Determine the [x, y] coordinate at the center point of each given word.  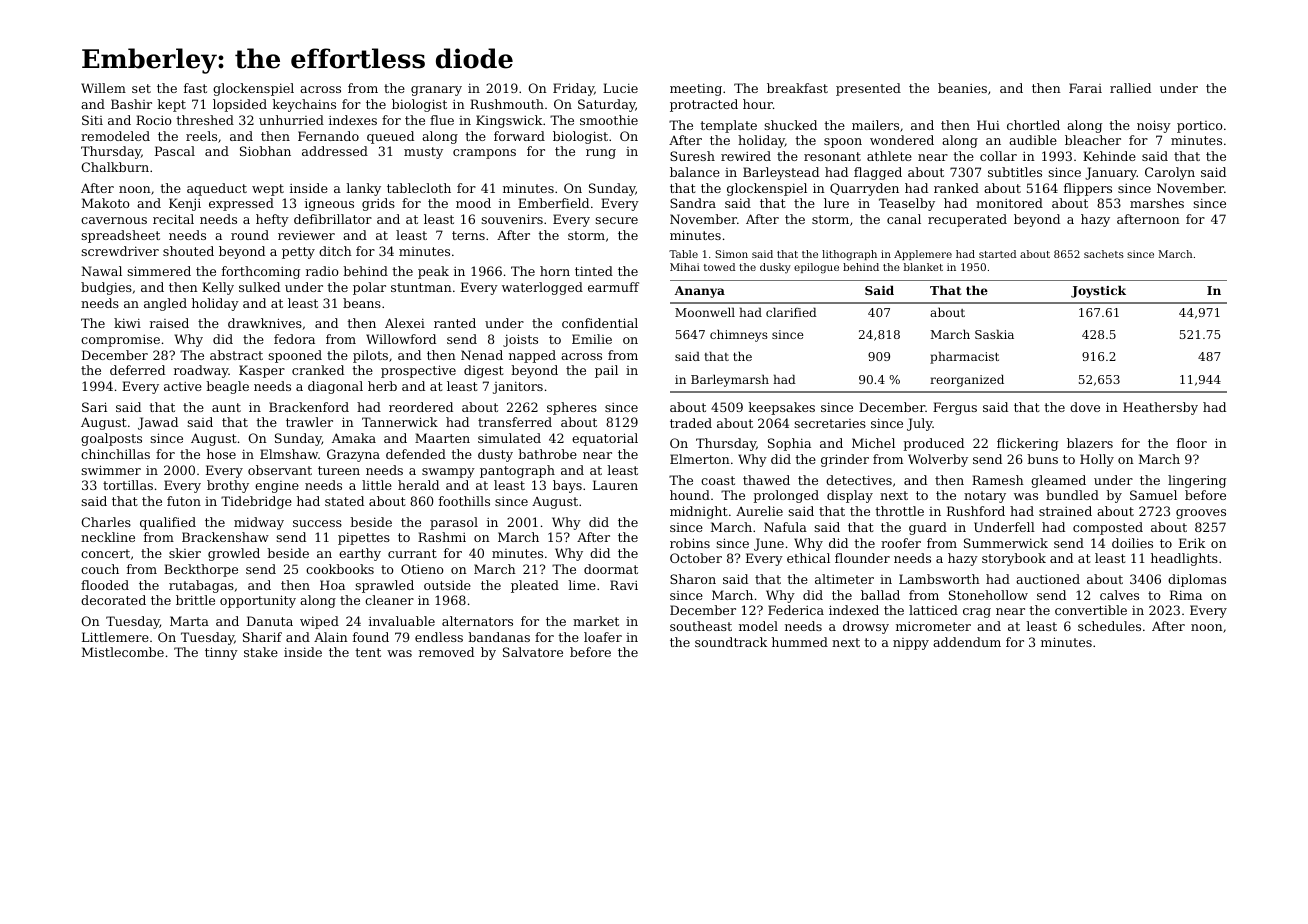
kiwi [127, 323]
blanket [923, 267]
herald [418, 485]
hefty [272, 220]
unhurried [291, 120]
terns [468, 235]
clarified [791, 312]
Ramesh [998, 480]
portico [1200, 127]
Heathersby [1160, 408]
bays [567, 486]
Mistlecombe [123, 652]
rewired [746, 156]
